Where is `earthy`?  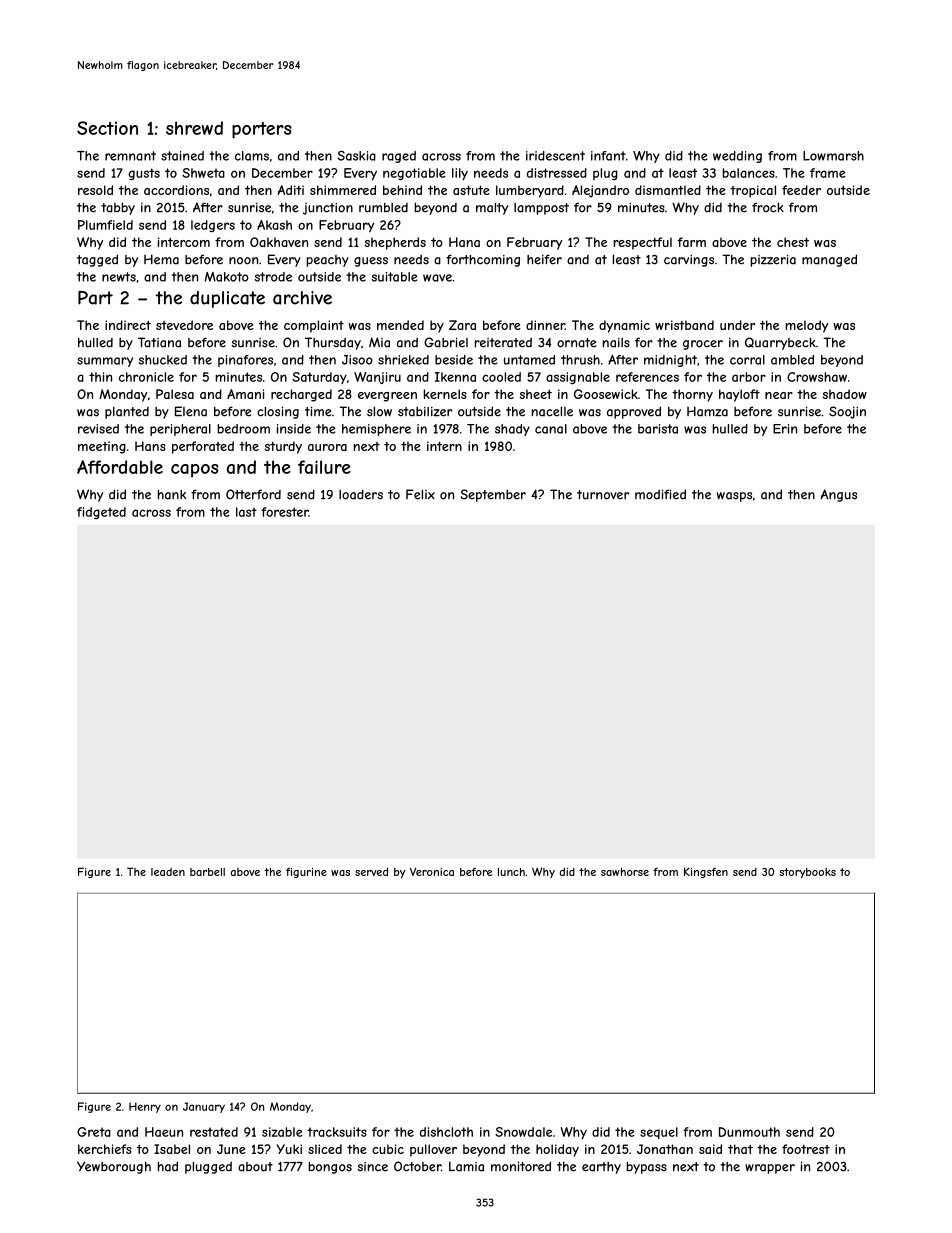
earthy is located at coordinates (601, 1168).
